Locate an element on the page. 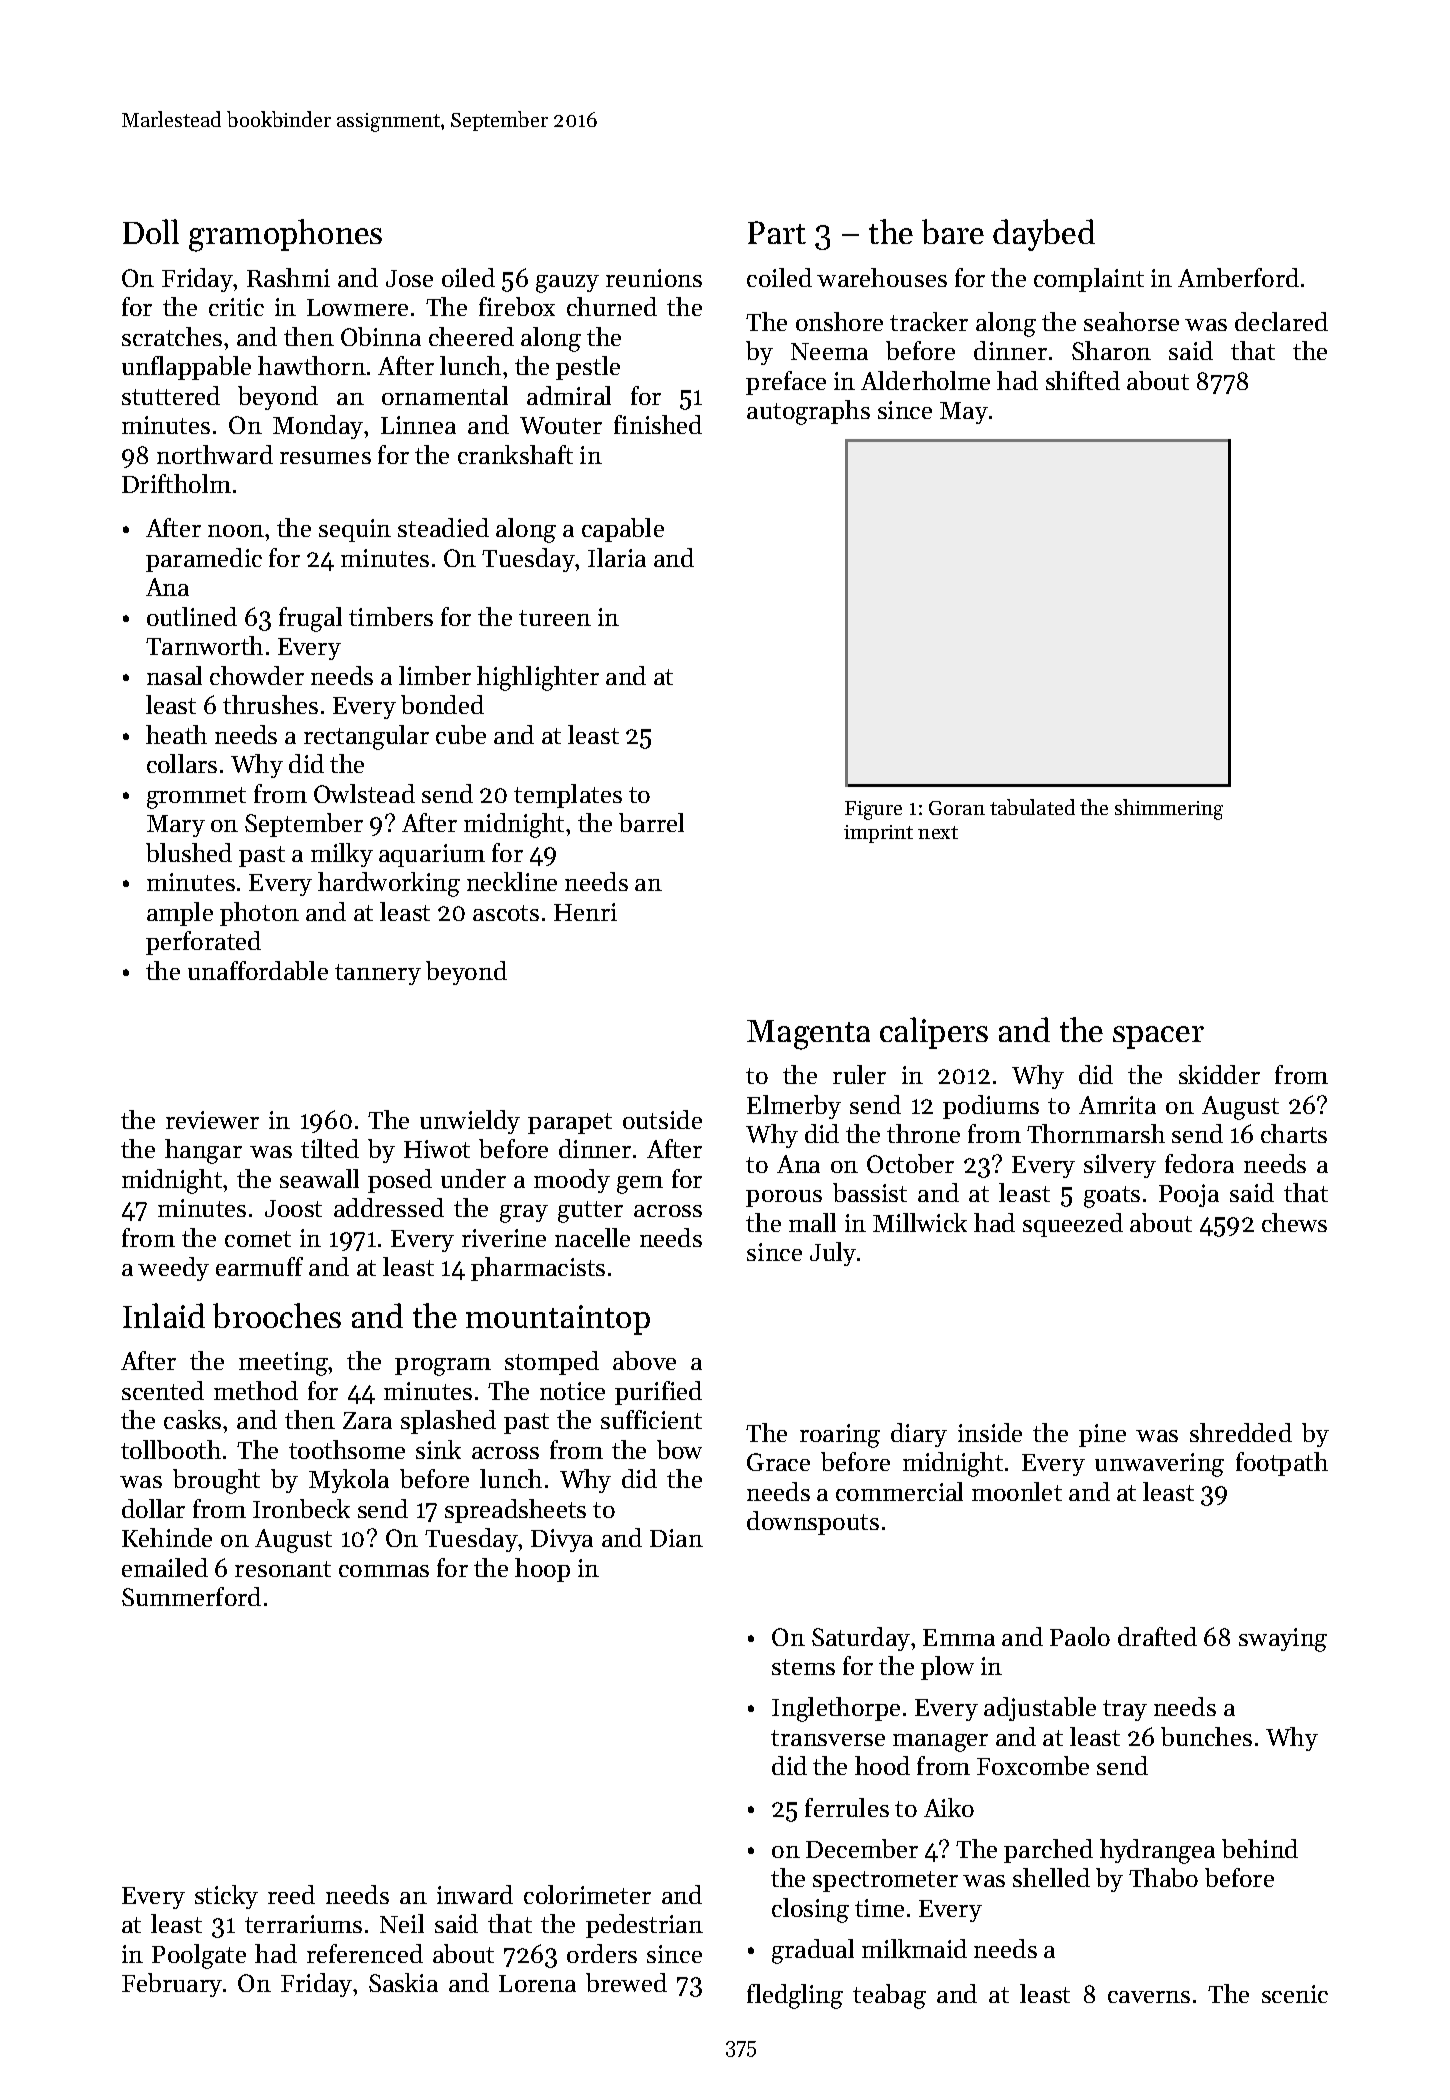 The width and height of the image is (1450, 2100). cube is located at coordinates (461, 734).
